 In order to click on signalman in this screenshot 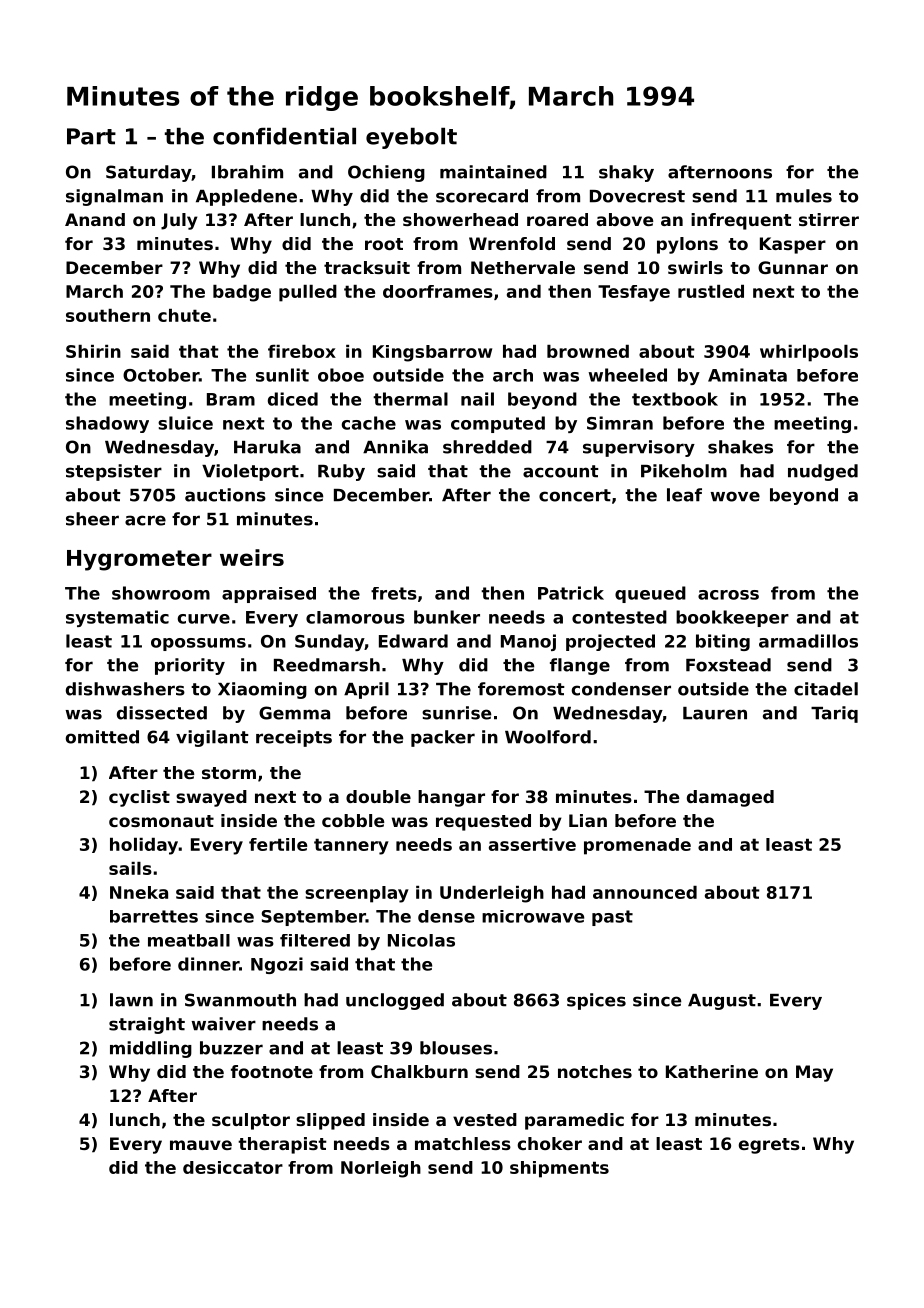, I will do `click(114, 197)`.
